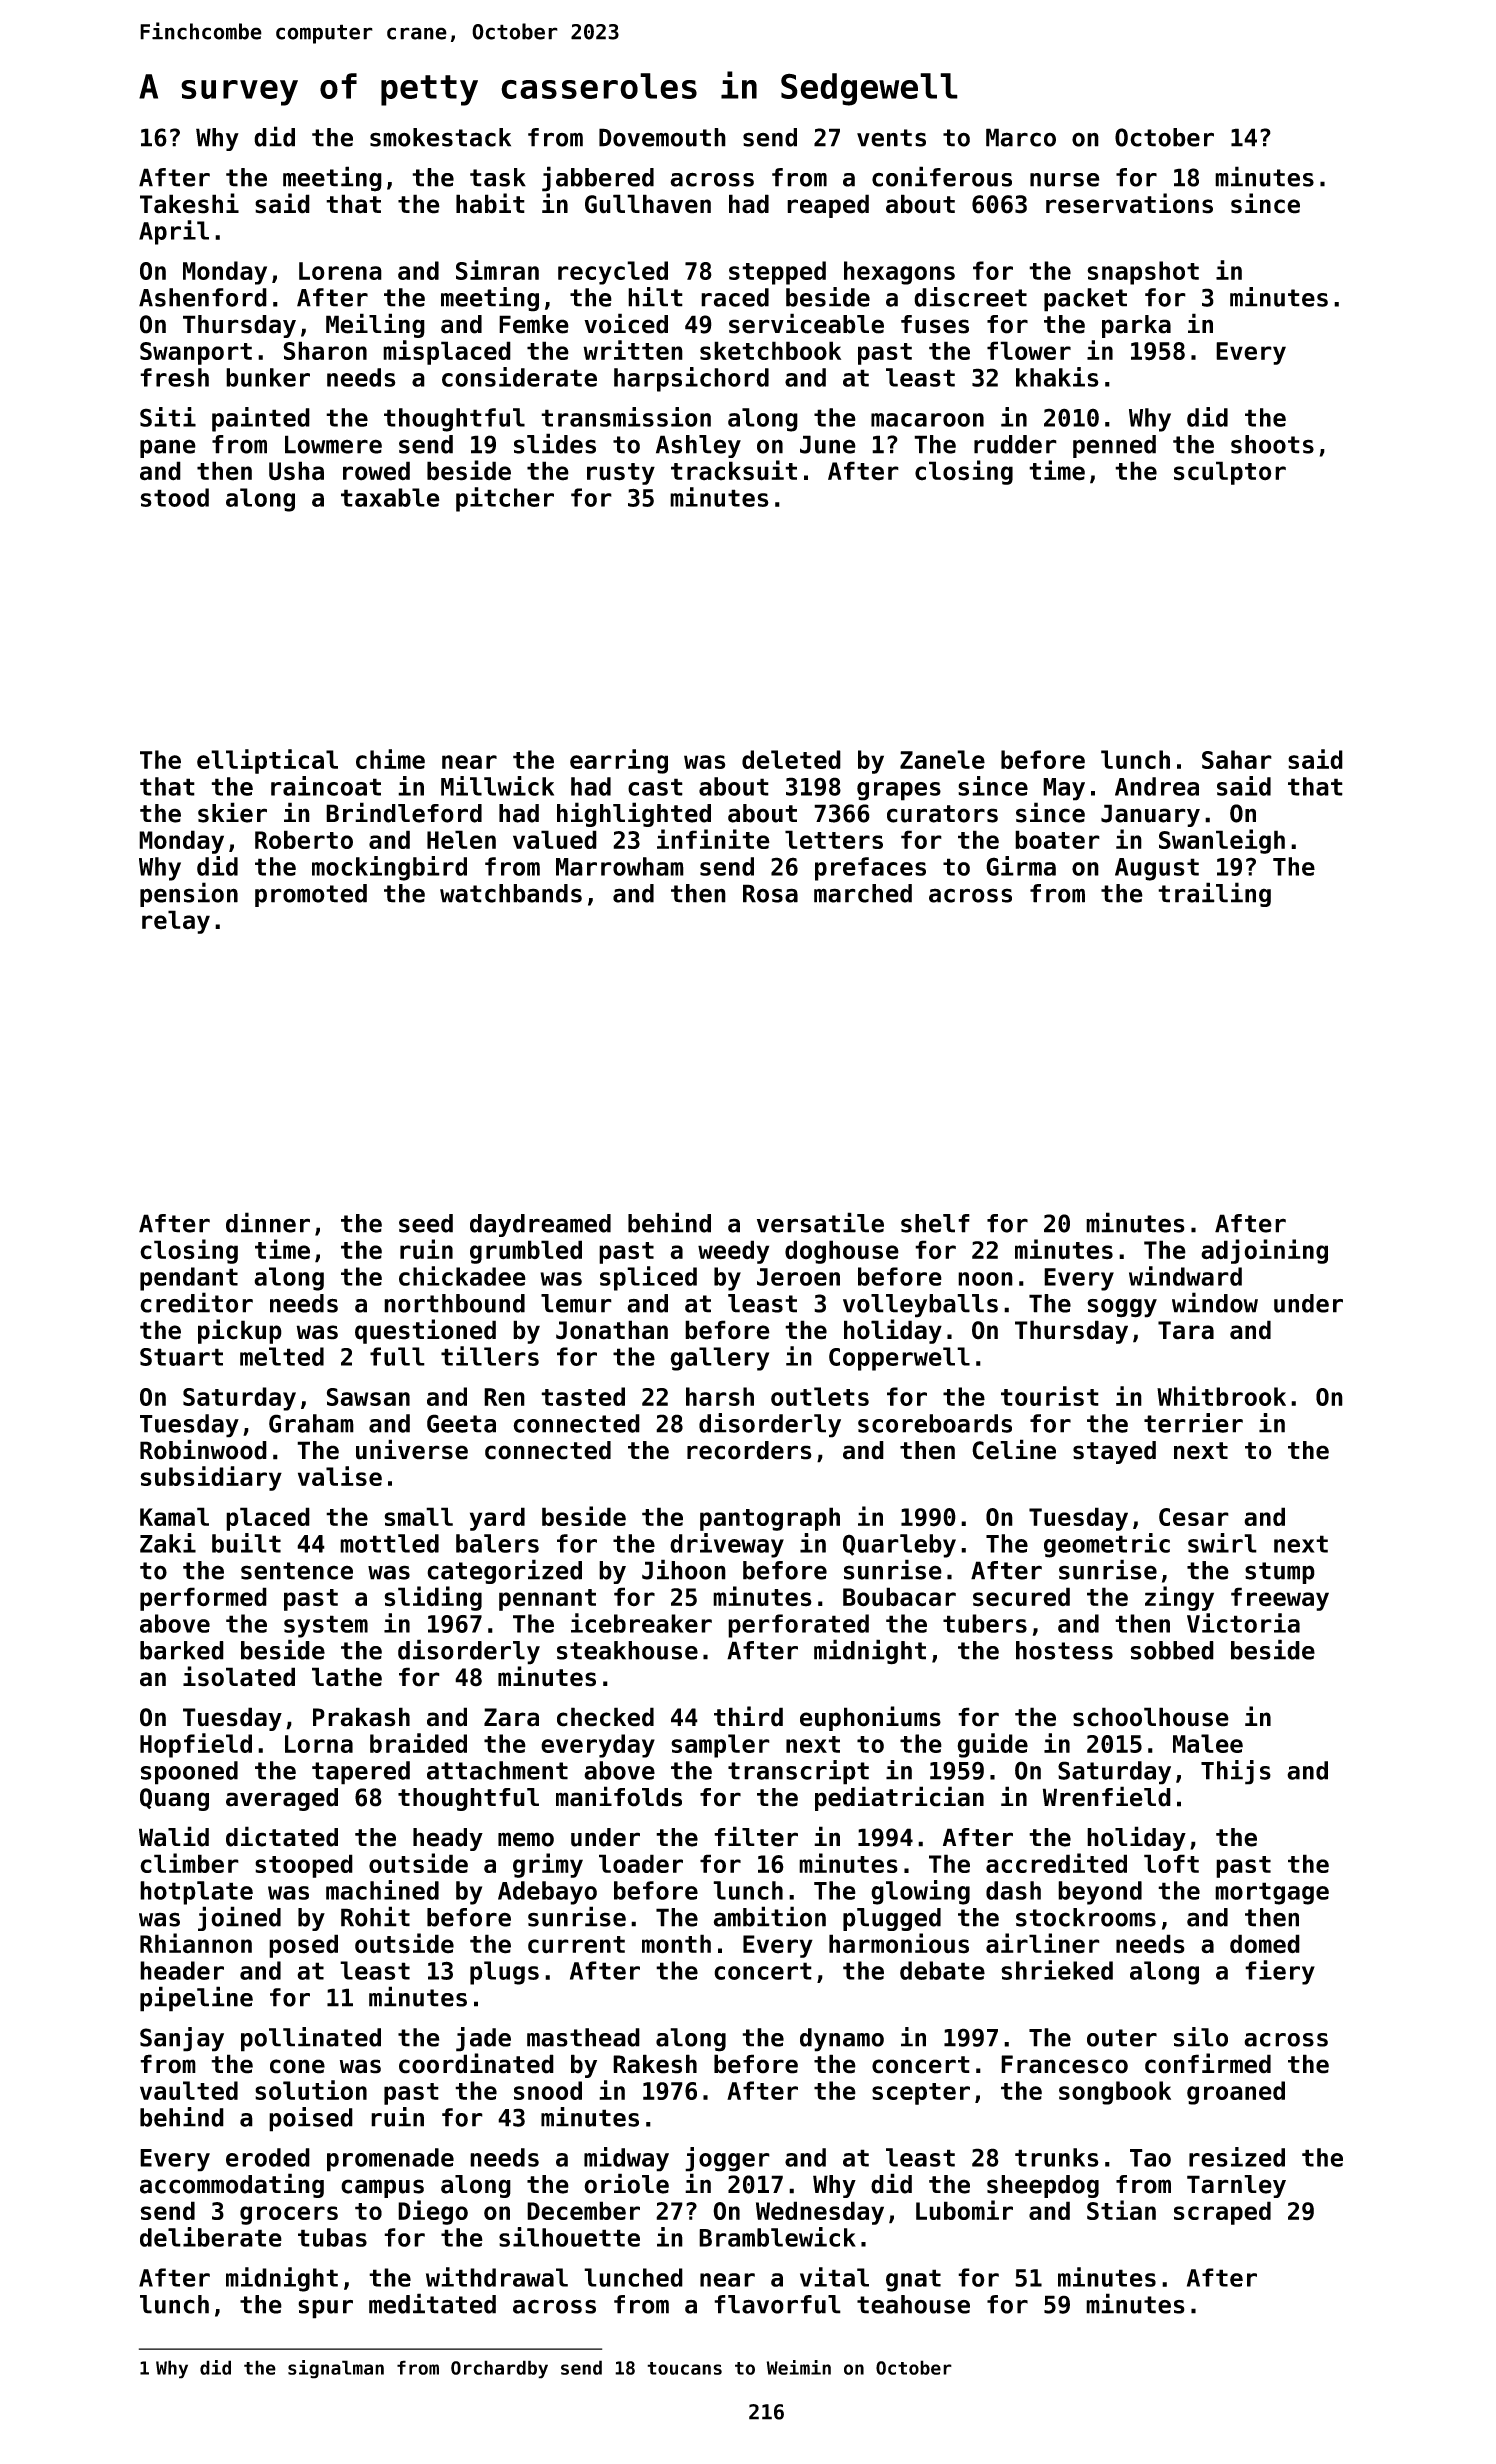  I want to click on Celine, so click(1014, 1449).
